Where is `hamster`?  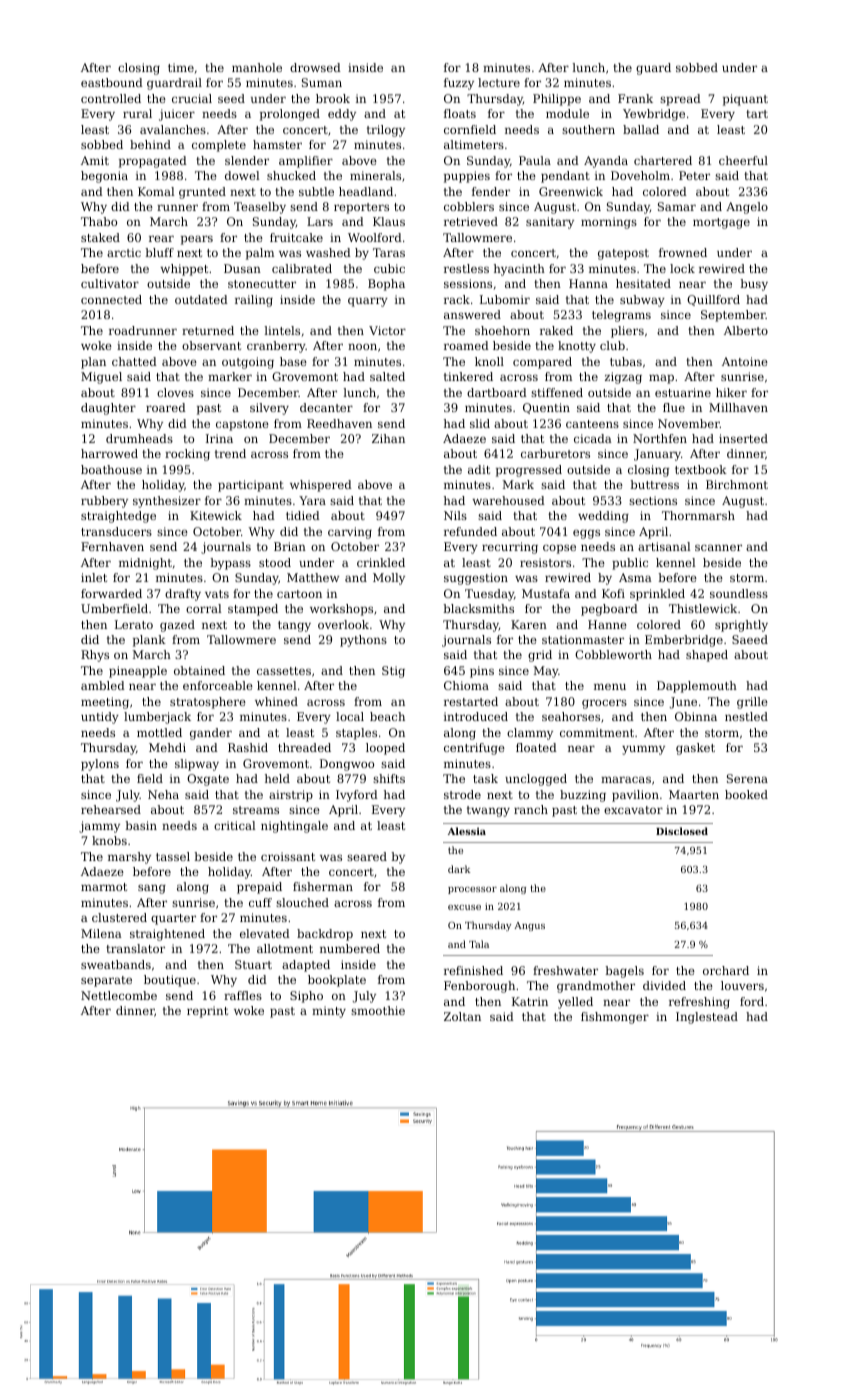
hamster is located at coordinates (277, 144).
